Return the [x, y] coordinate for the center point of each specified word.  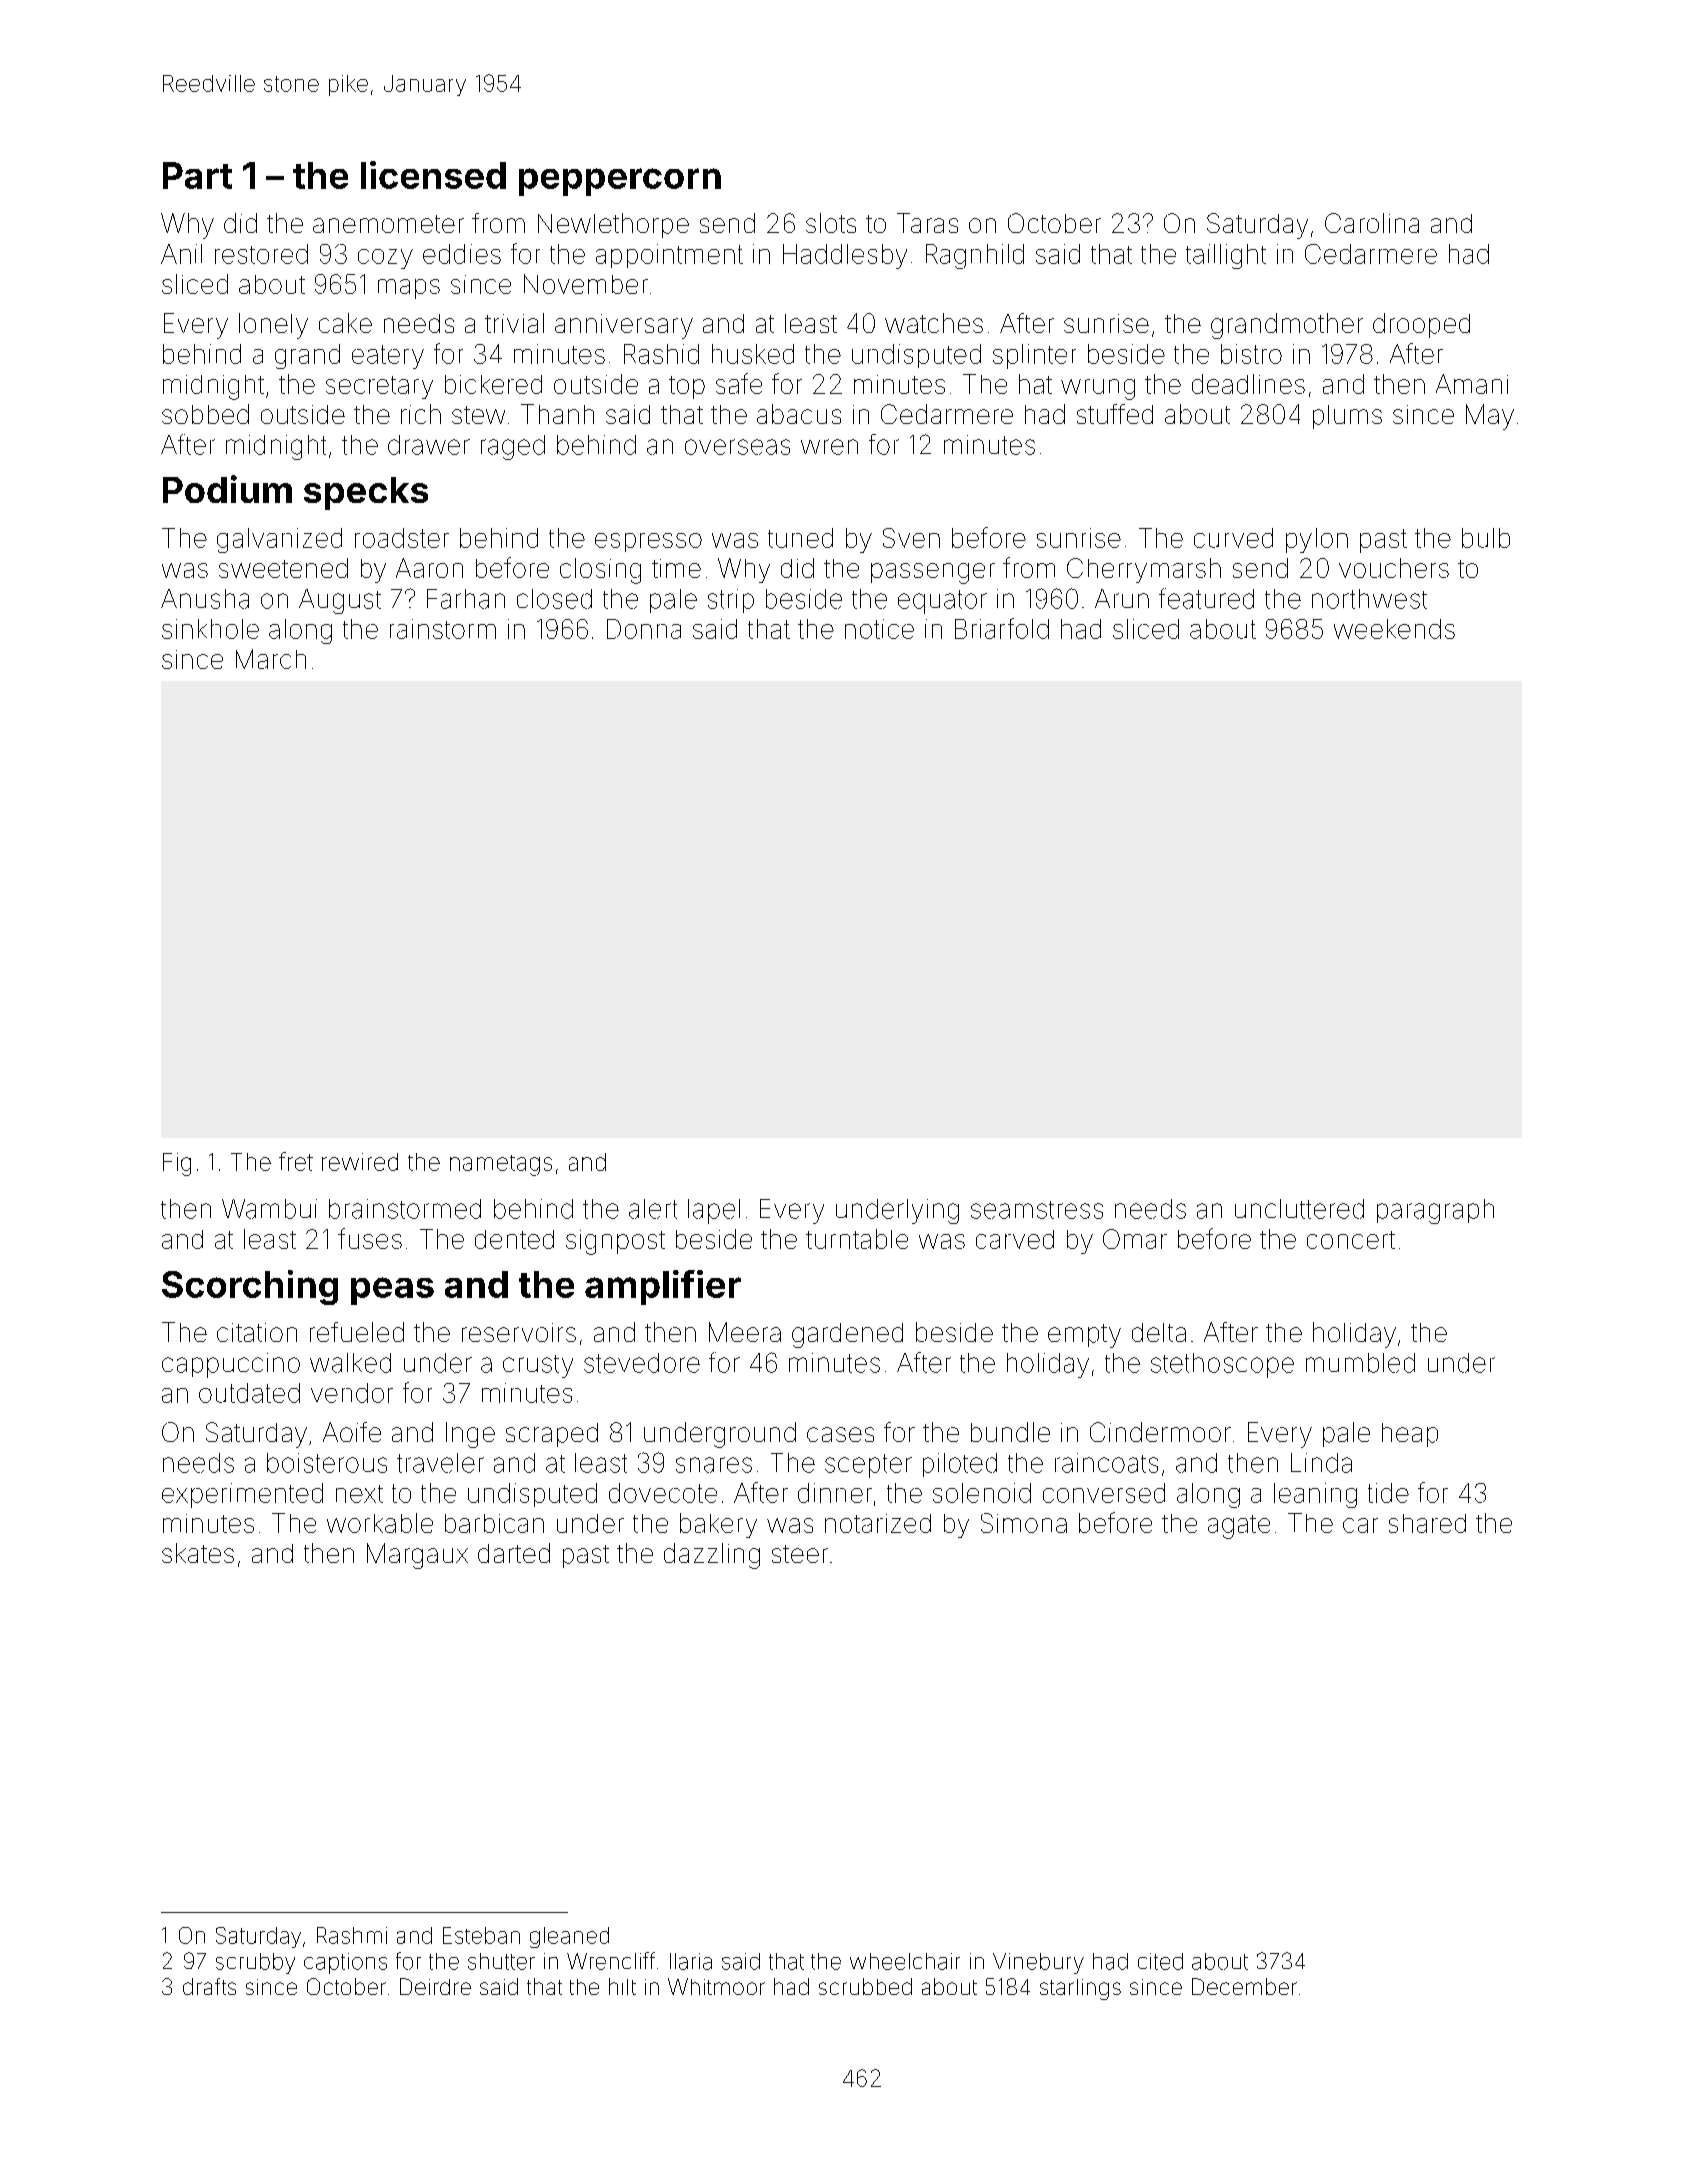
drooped [1421, 325]
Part [197, 175]
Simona [1024, 1523]
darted [514, 1553]
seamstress [1037, 1210]
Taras [927, 223]
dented [514, 1239]
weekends [1394, 629]
